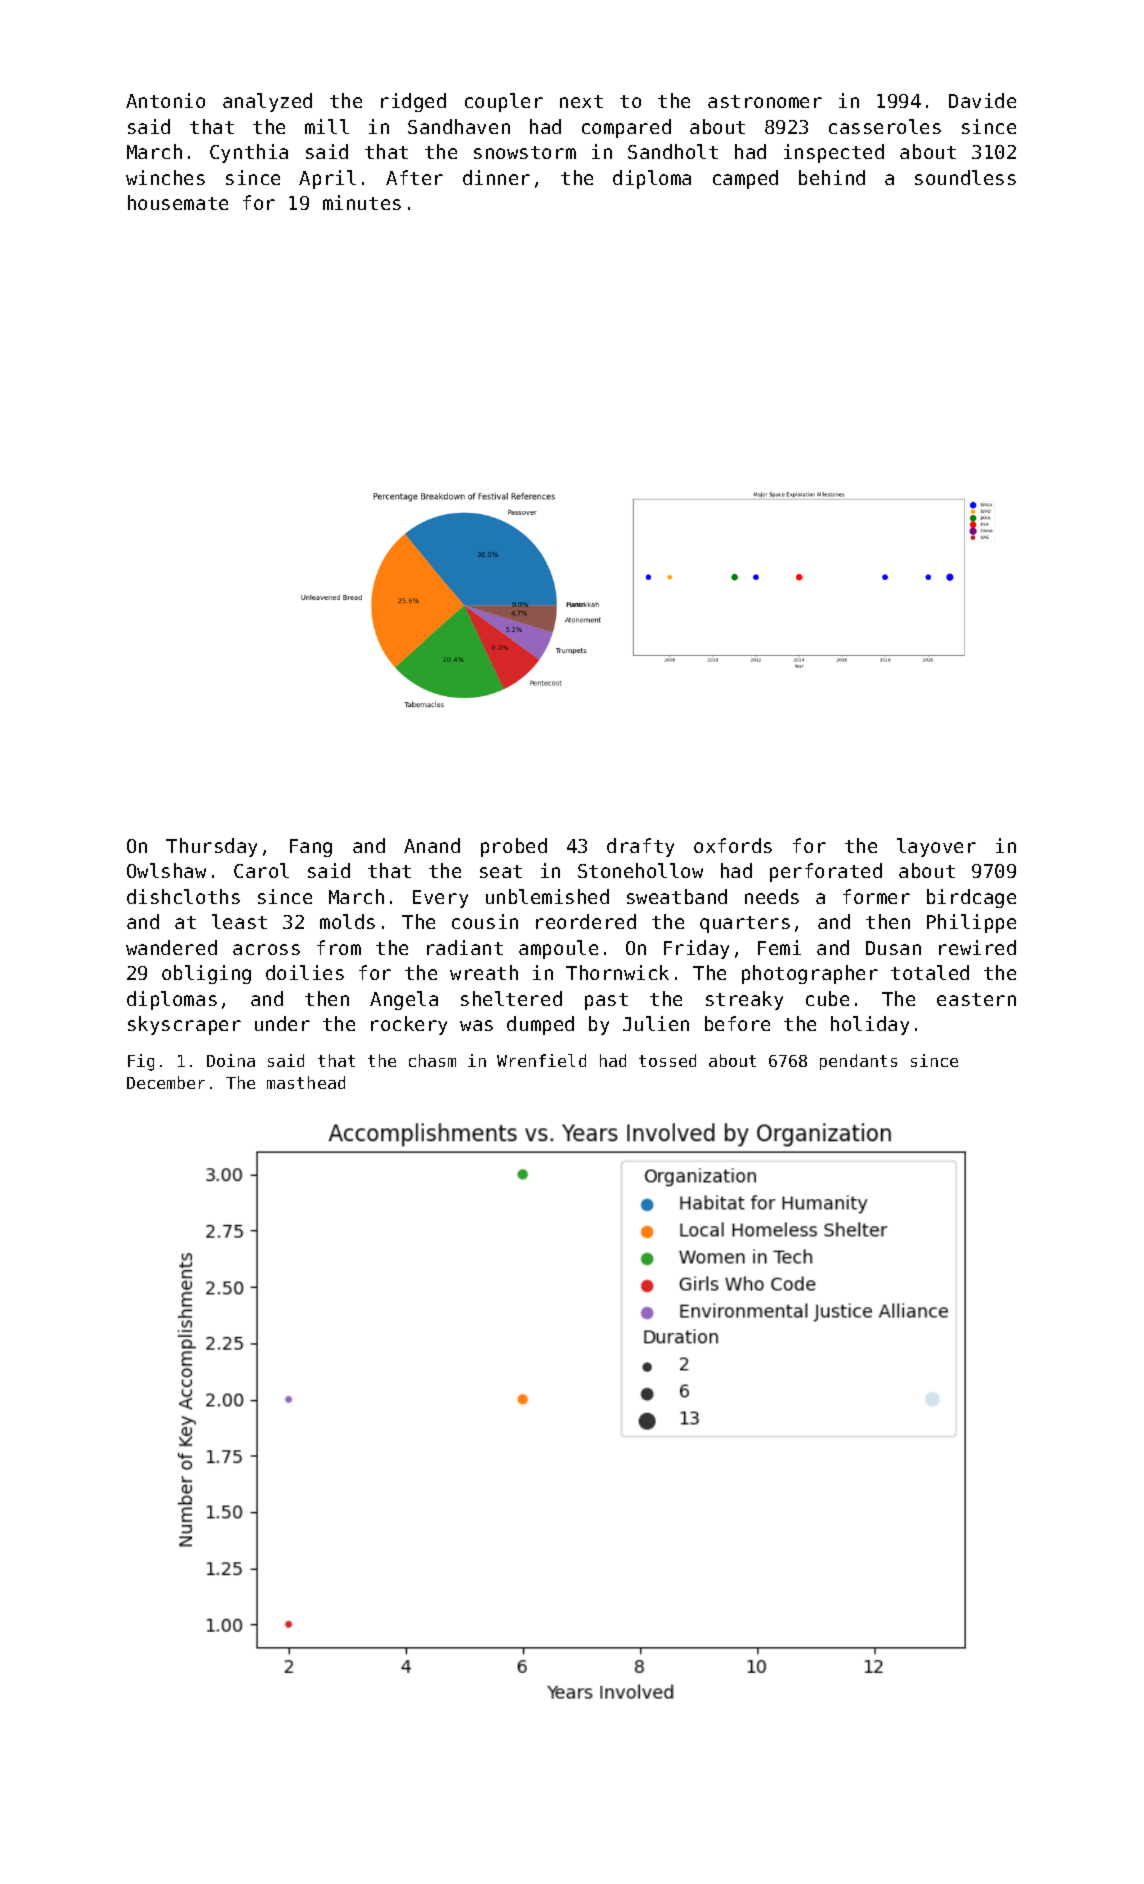 Image resolution: width=1144 pixels, height=1884 pixels. What do you see at coordinates (496, 177) in the page?
I see `dinner` at bounding box center [496, 177].
